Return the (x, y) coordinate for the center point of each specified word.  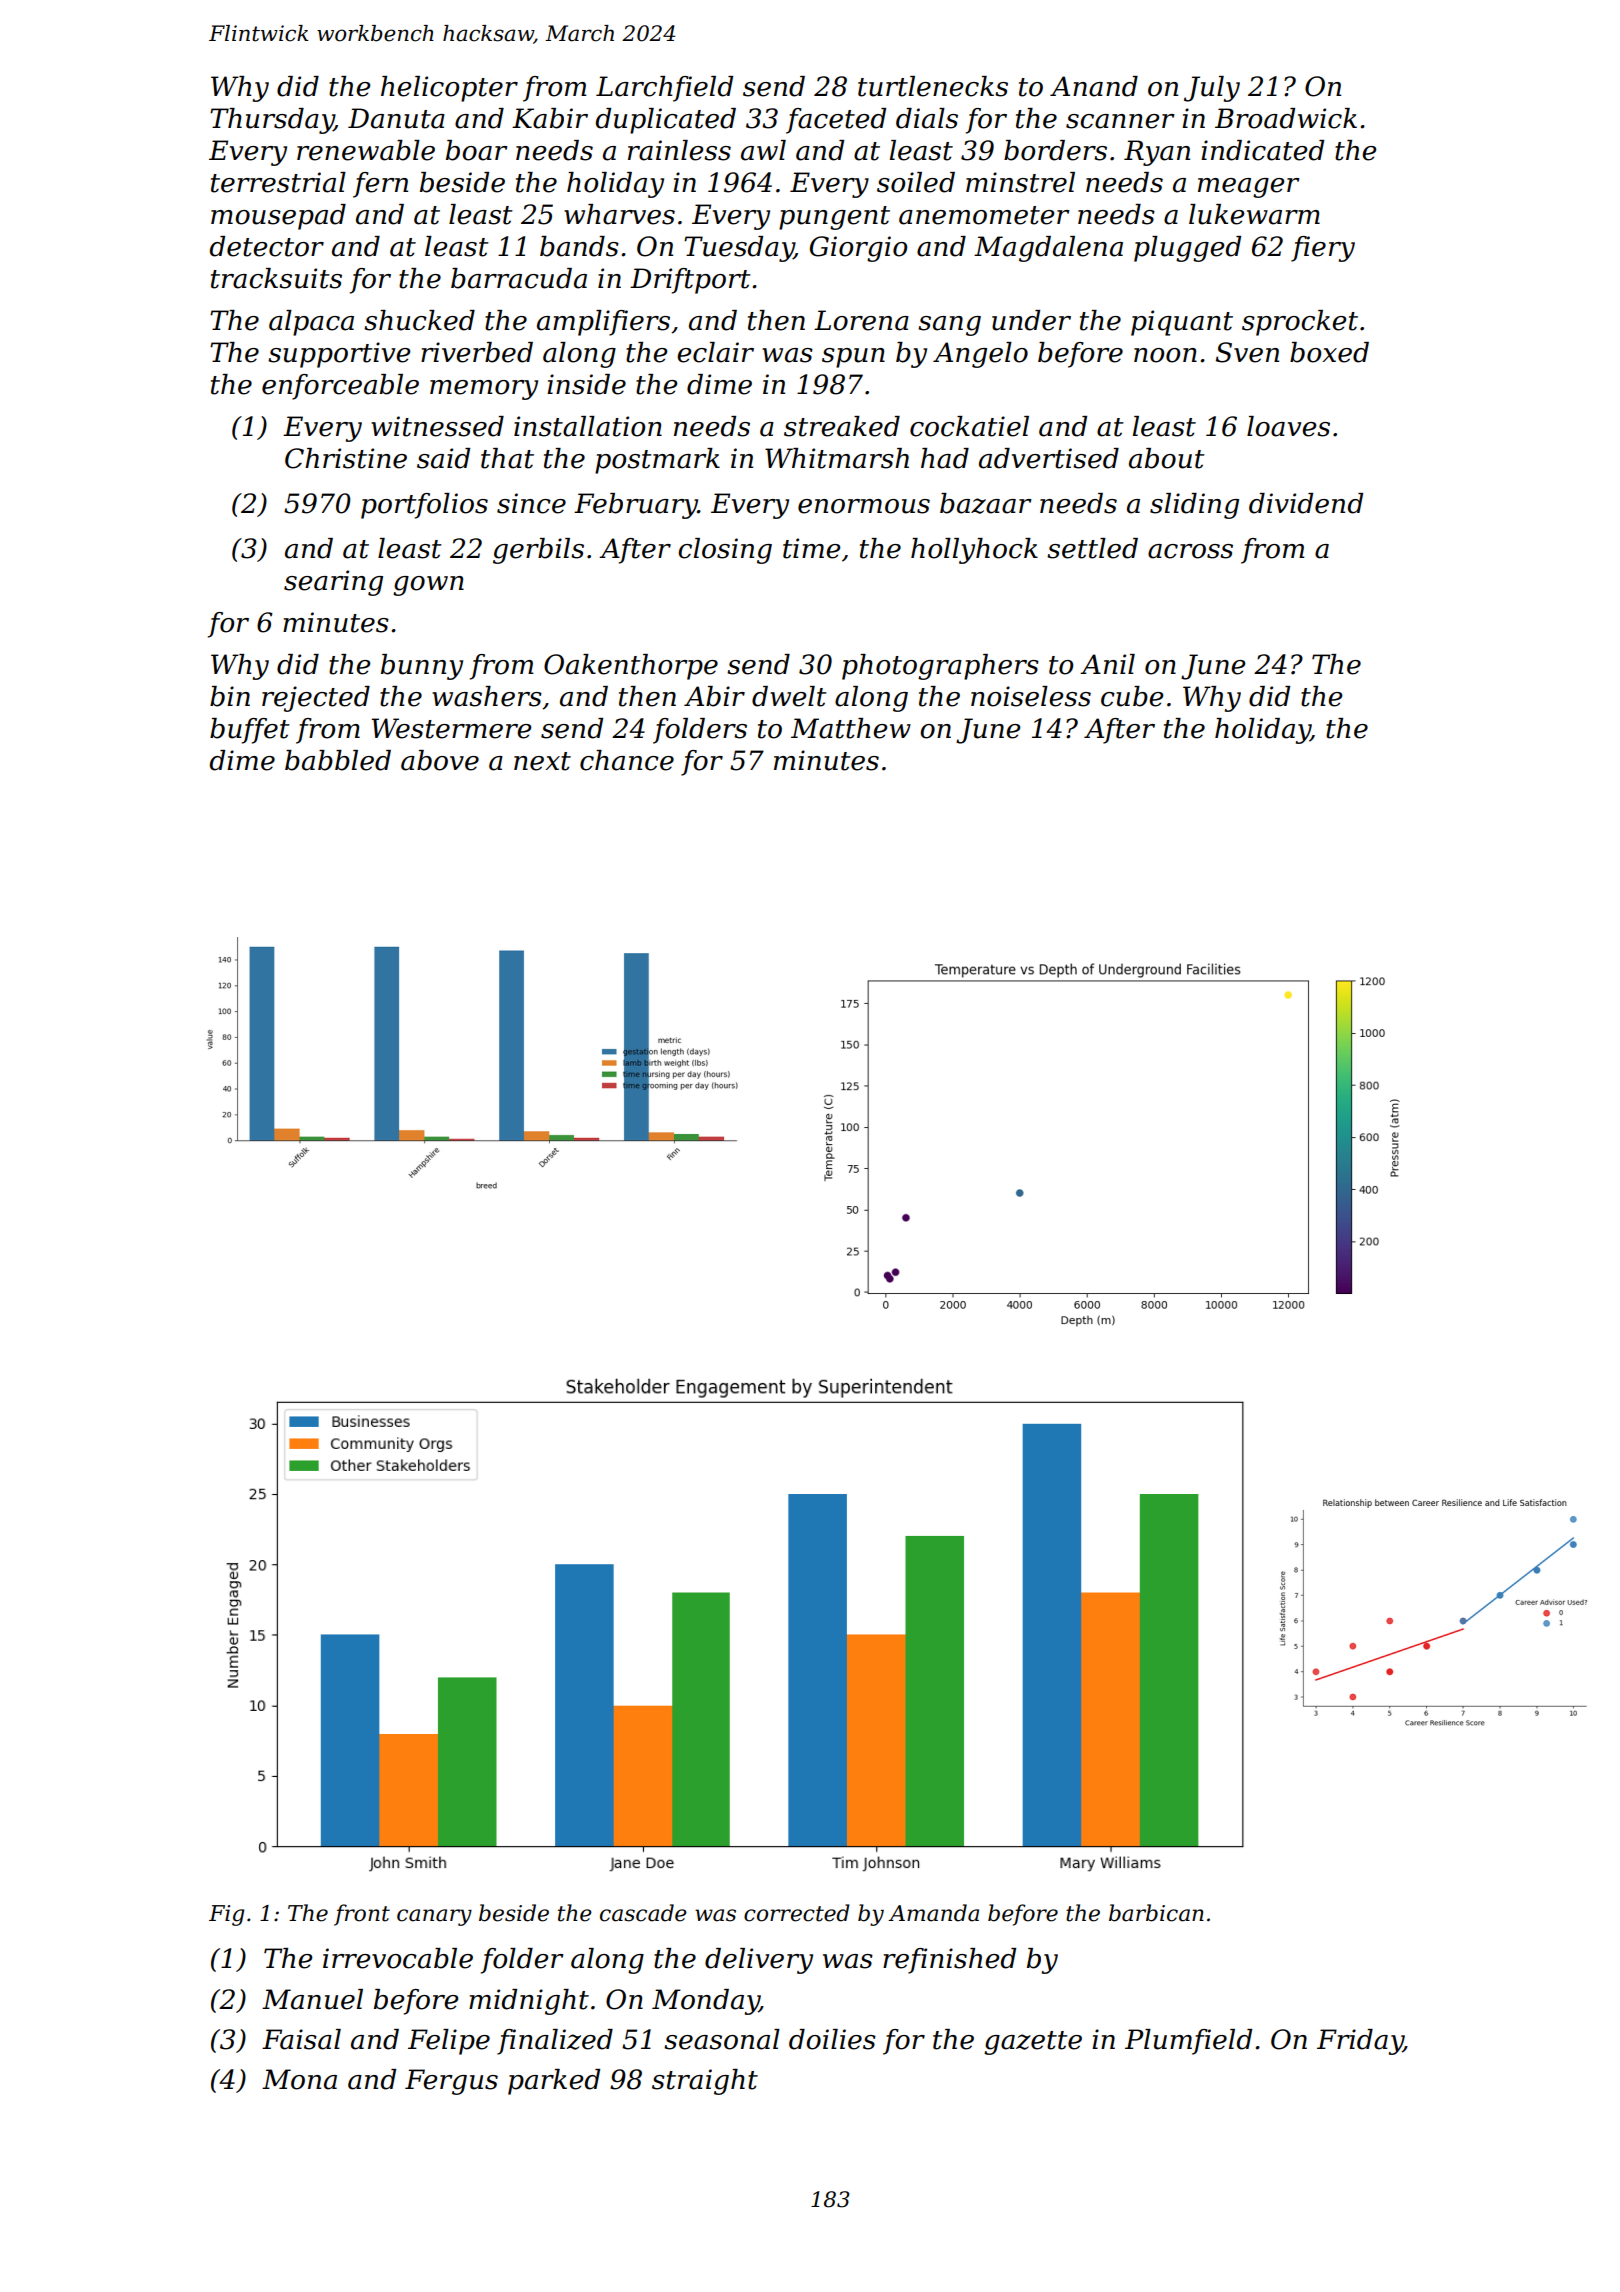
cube (1132, 696)
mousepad (278, 217)
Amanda (933, 1913)
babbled (338, 760)
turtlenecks (933, 86)
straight (705, 2082)
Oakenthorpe (631, 667)
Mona (299, 2079)
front (362, 1915)
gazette (1033, 2043)
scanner (1120, 121)
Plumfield (1188, 2042)
